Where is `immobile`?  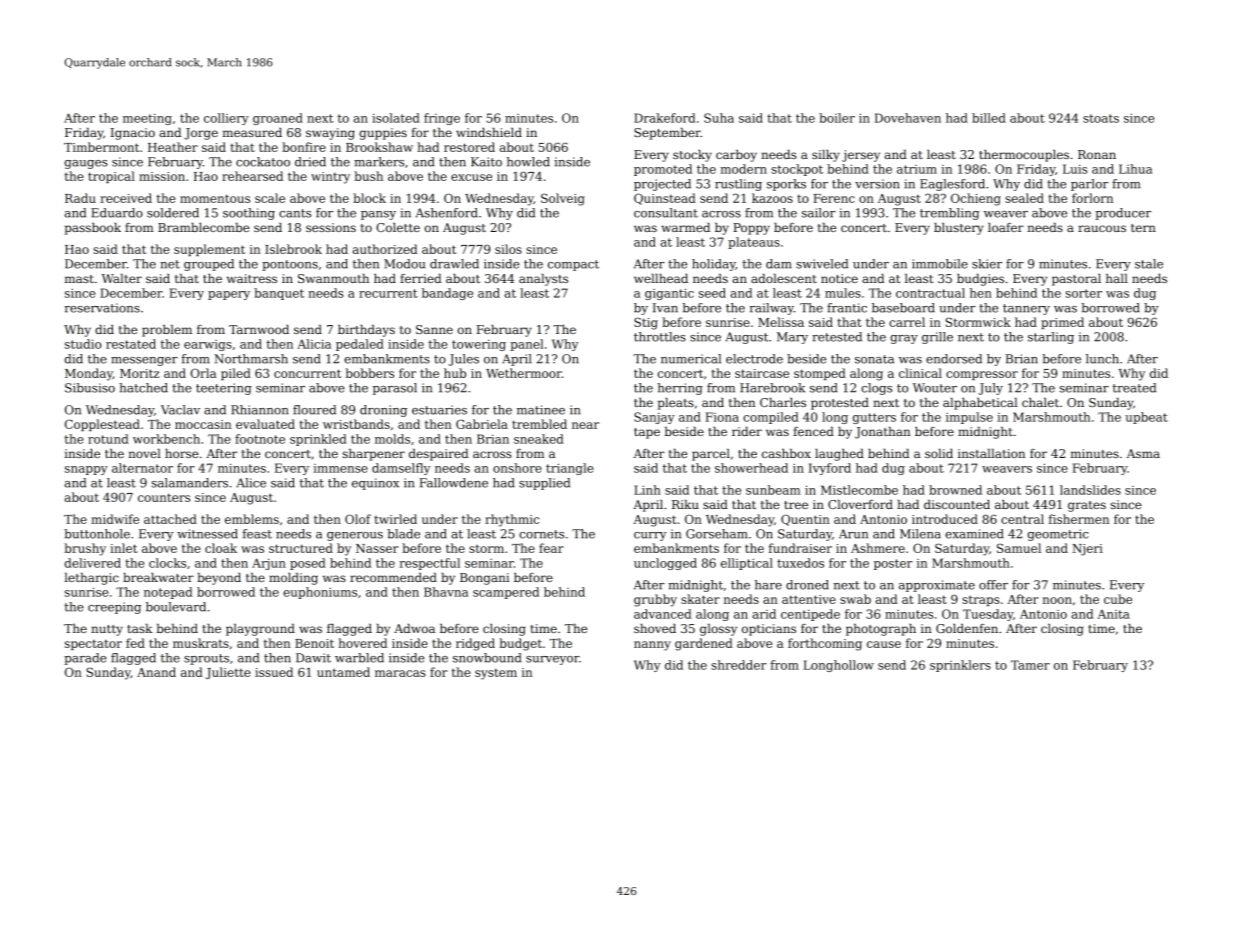 immobile is located at coordinates (940, 264).
